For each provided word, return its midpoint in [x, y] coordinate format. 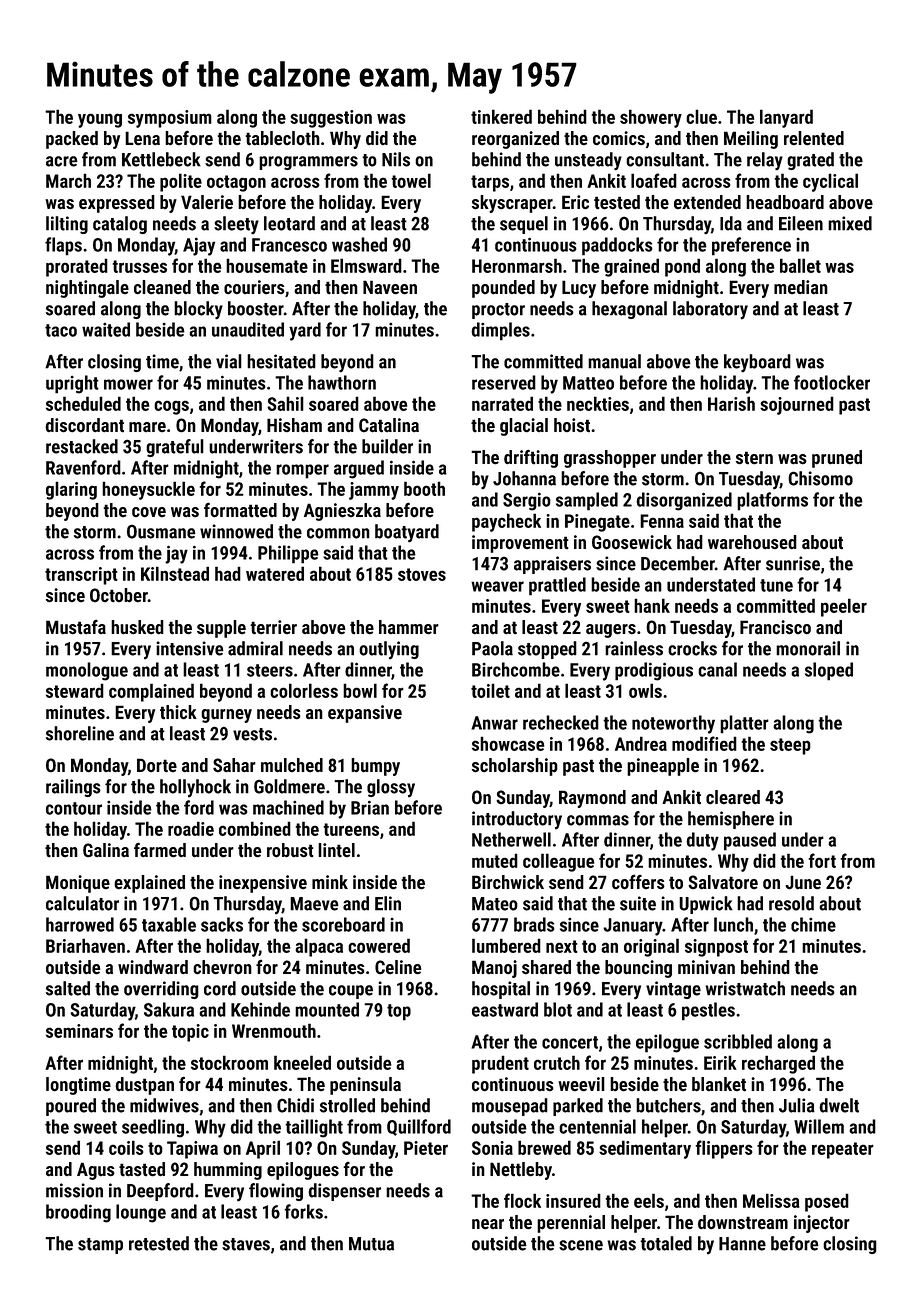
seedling [153, 1128]
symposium [170, 119]
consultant [665, 159]
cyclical [830, 182]
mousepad [510, 1107]
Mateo [495, 904]
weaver [497, 586]
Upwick [706, 905]
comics [619, 138]
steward [75, 690]
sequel [524, 225]
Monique [78, 884]
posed [827, 1202]
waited [106, 329]
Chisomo [820, 478]
